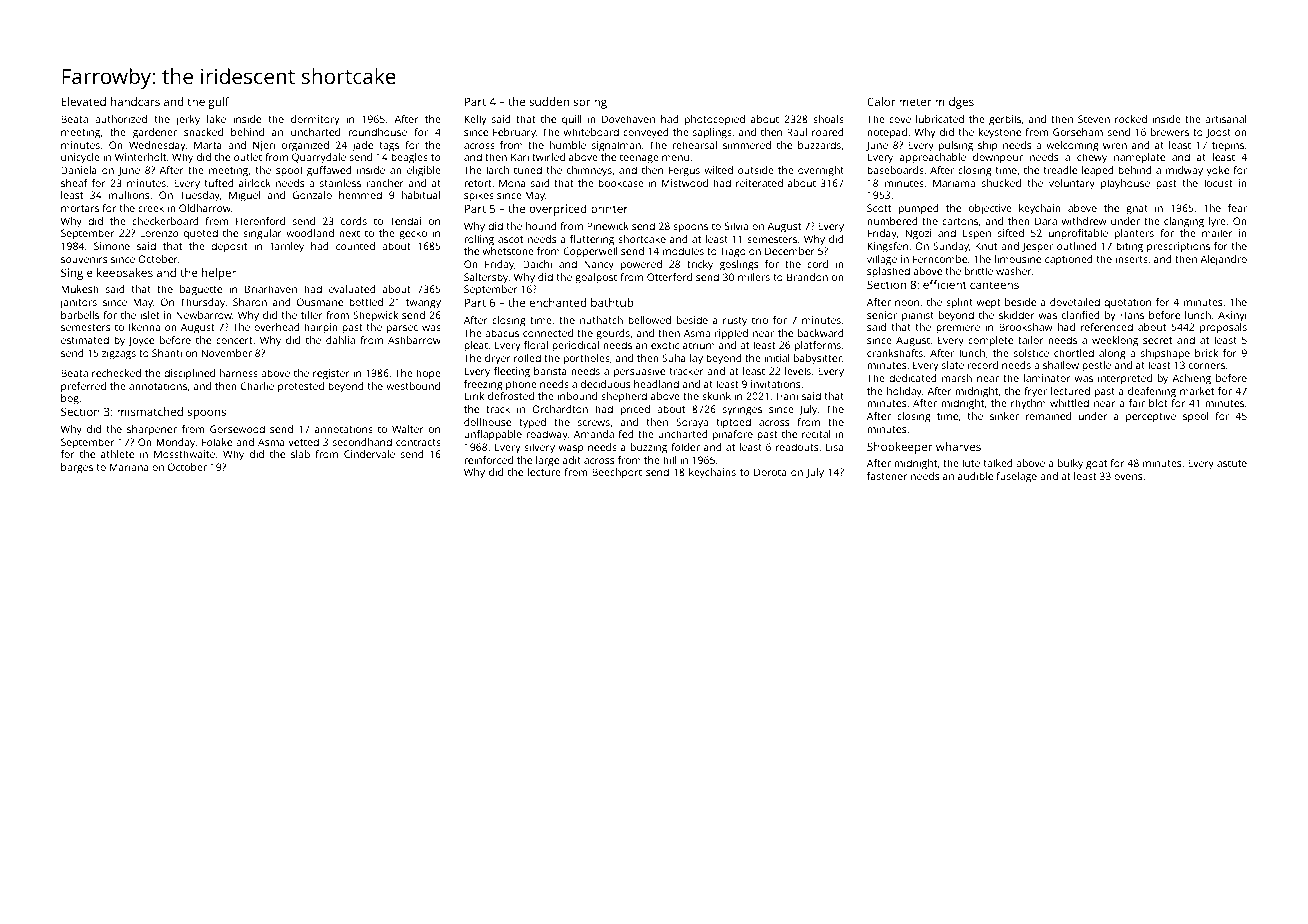 The height and width of the document is (924, 1308). What do you see at coordinates (121, 119) in the document?
I see `authorized` at bounding box center [121, 119].
